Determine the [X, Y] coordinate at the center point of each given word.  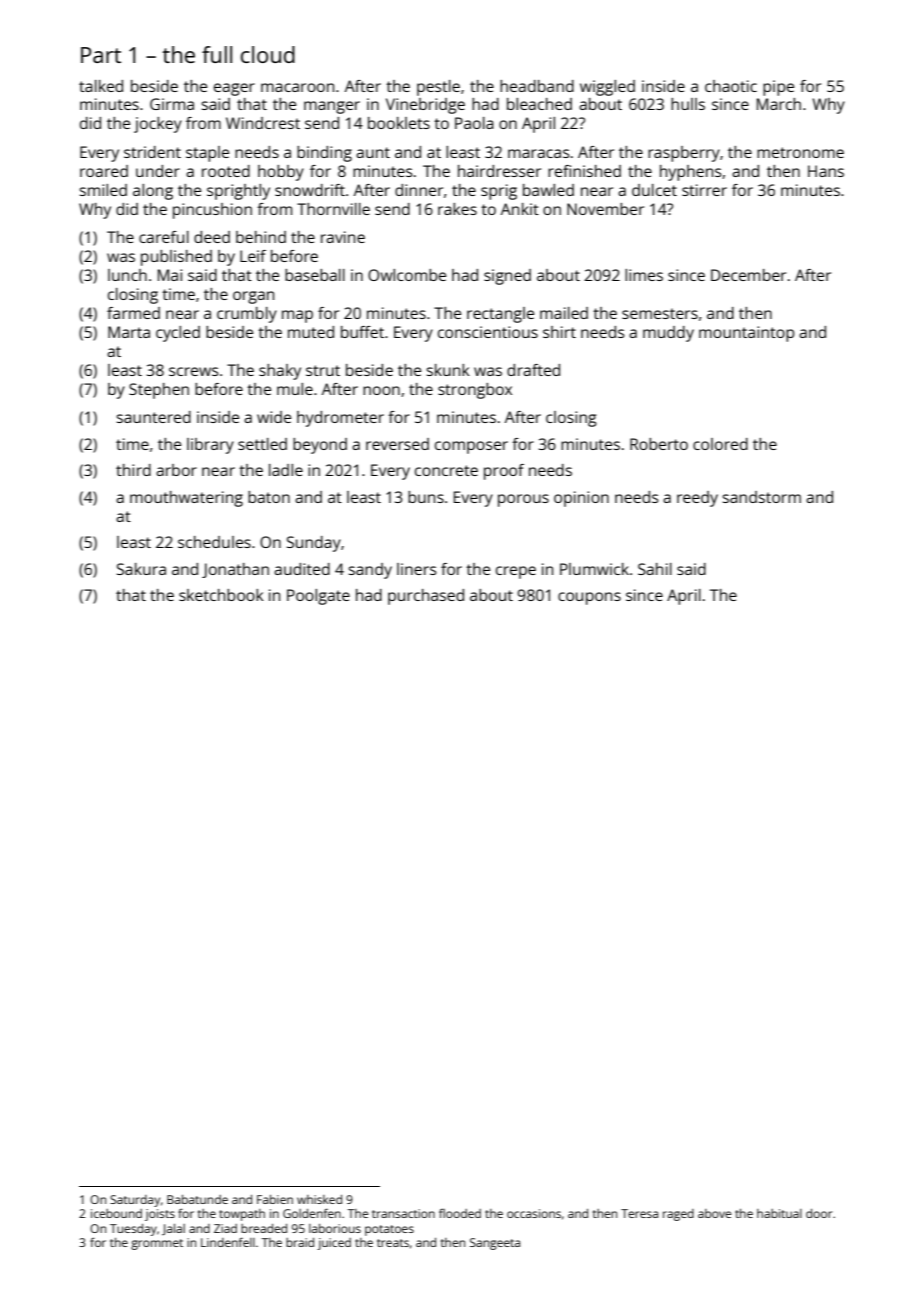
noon [381, 390]
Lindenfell [228, 1242]
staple [207, 154]
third [133, 470]
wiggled [607, 88]
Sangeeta [495, 1244]
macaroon [297, 87]
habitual [779, 1213]
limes [644, 275]
